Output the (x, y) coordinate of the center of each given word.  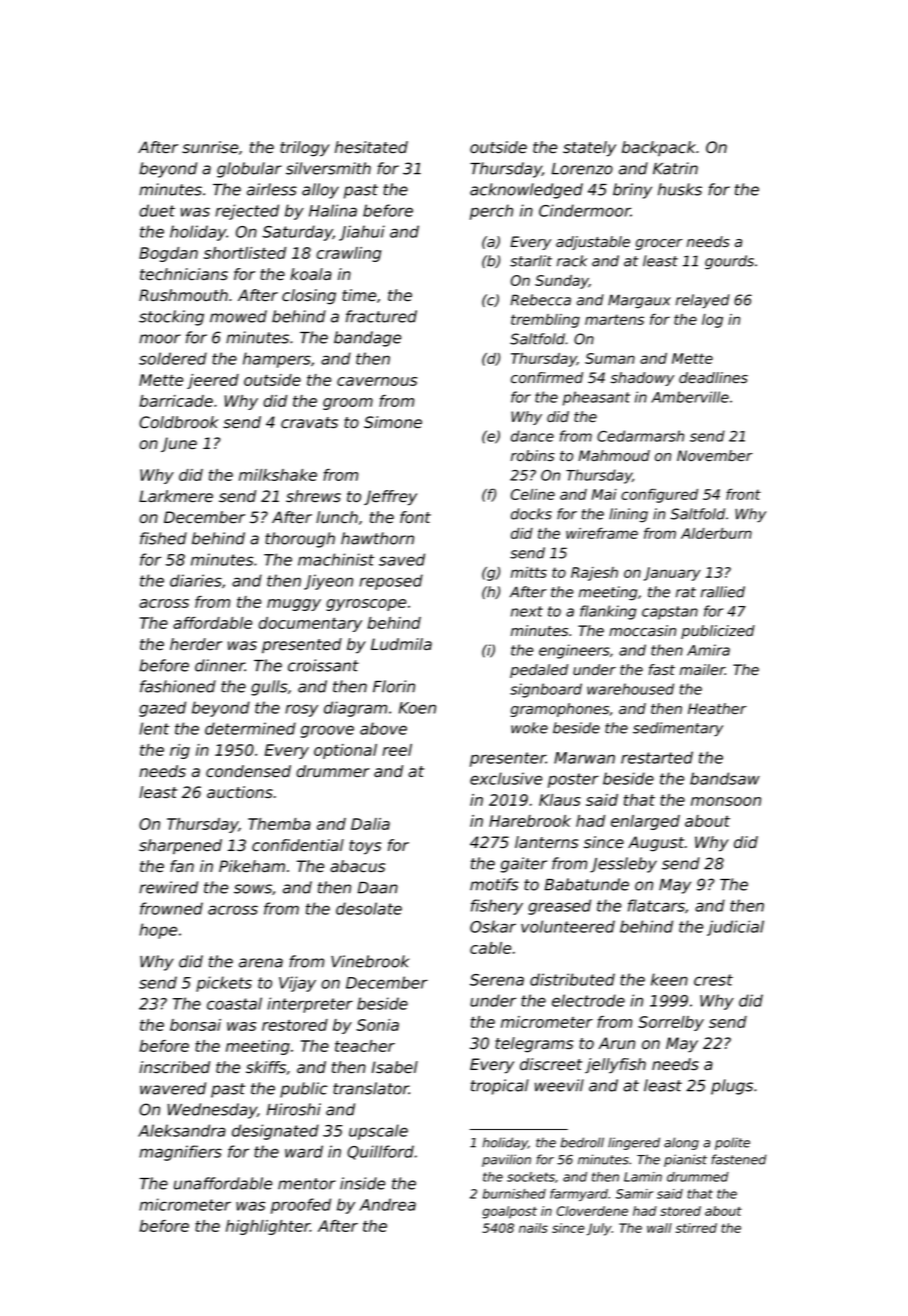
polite (732, 1143)
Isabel (395, 1067)
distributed (572, 979)
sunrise (210, 147)
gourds (729, 262)
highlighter (268, 1227)
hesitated (371, 147)
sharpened (180, 847)
